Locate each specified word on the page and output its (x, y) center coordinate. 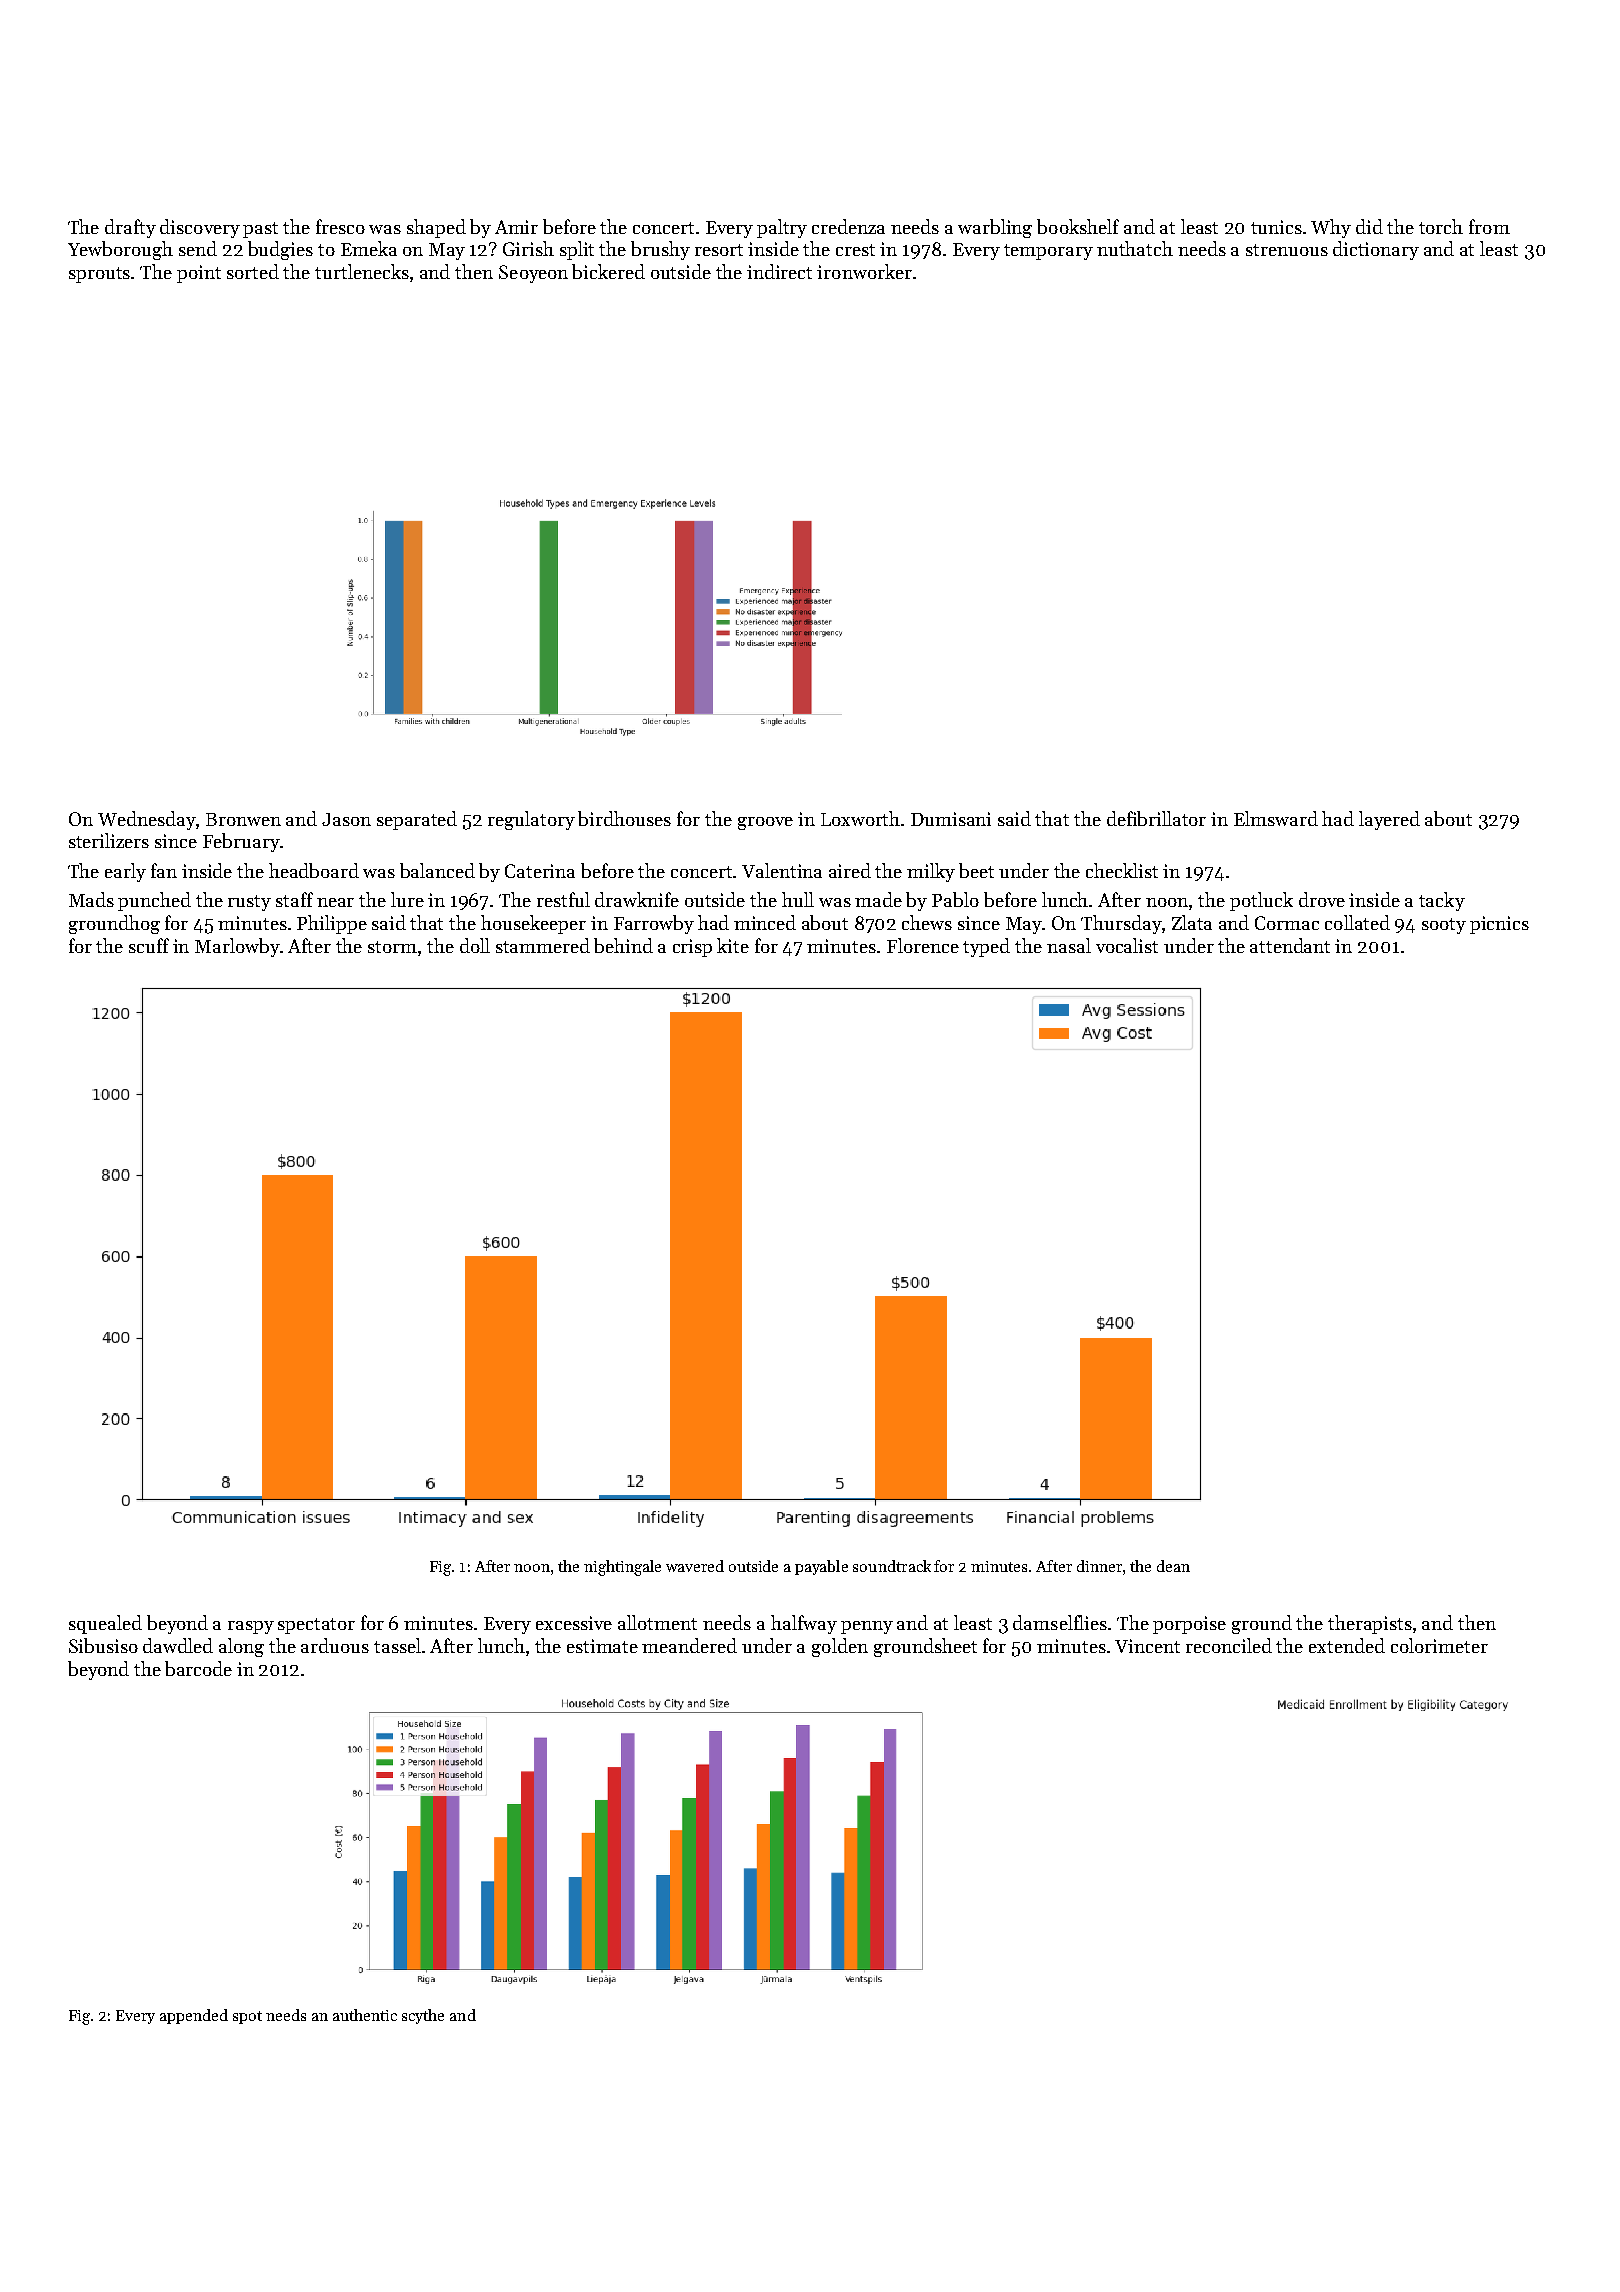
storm (392, 947)
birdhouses (624, 818)
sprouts (100, 275)
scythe (423, 2016)
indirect (779, 271)
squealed (105, 1624)
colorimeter (1439, 1645)
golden (840, 1647)
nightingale (622, 1568)
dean (1173, 1566)
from (1489, 226)
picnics (1499, 925)
